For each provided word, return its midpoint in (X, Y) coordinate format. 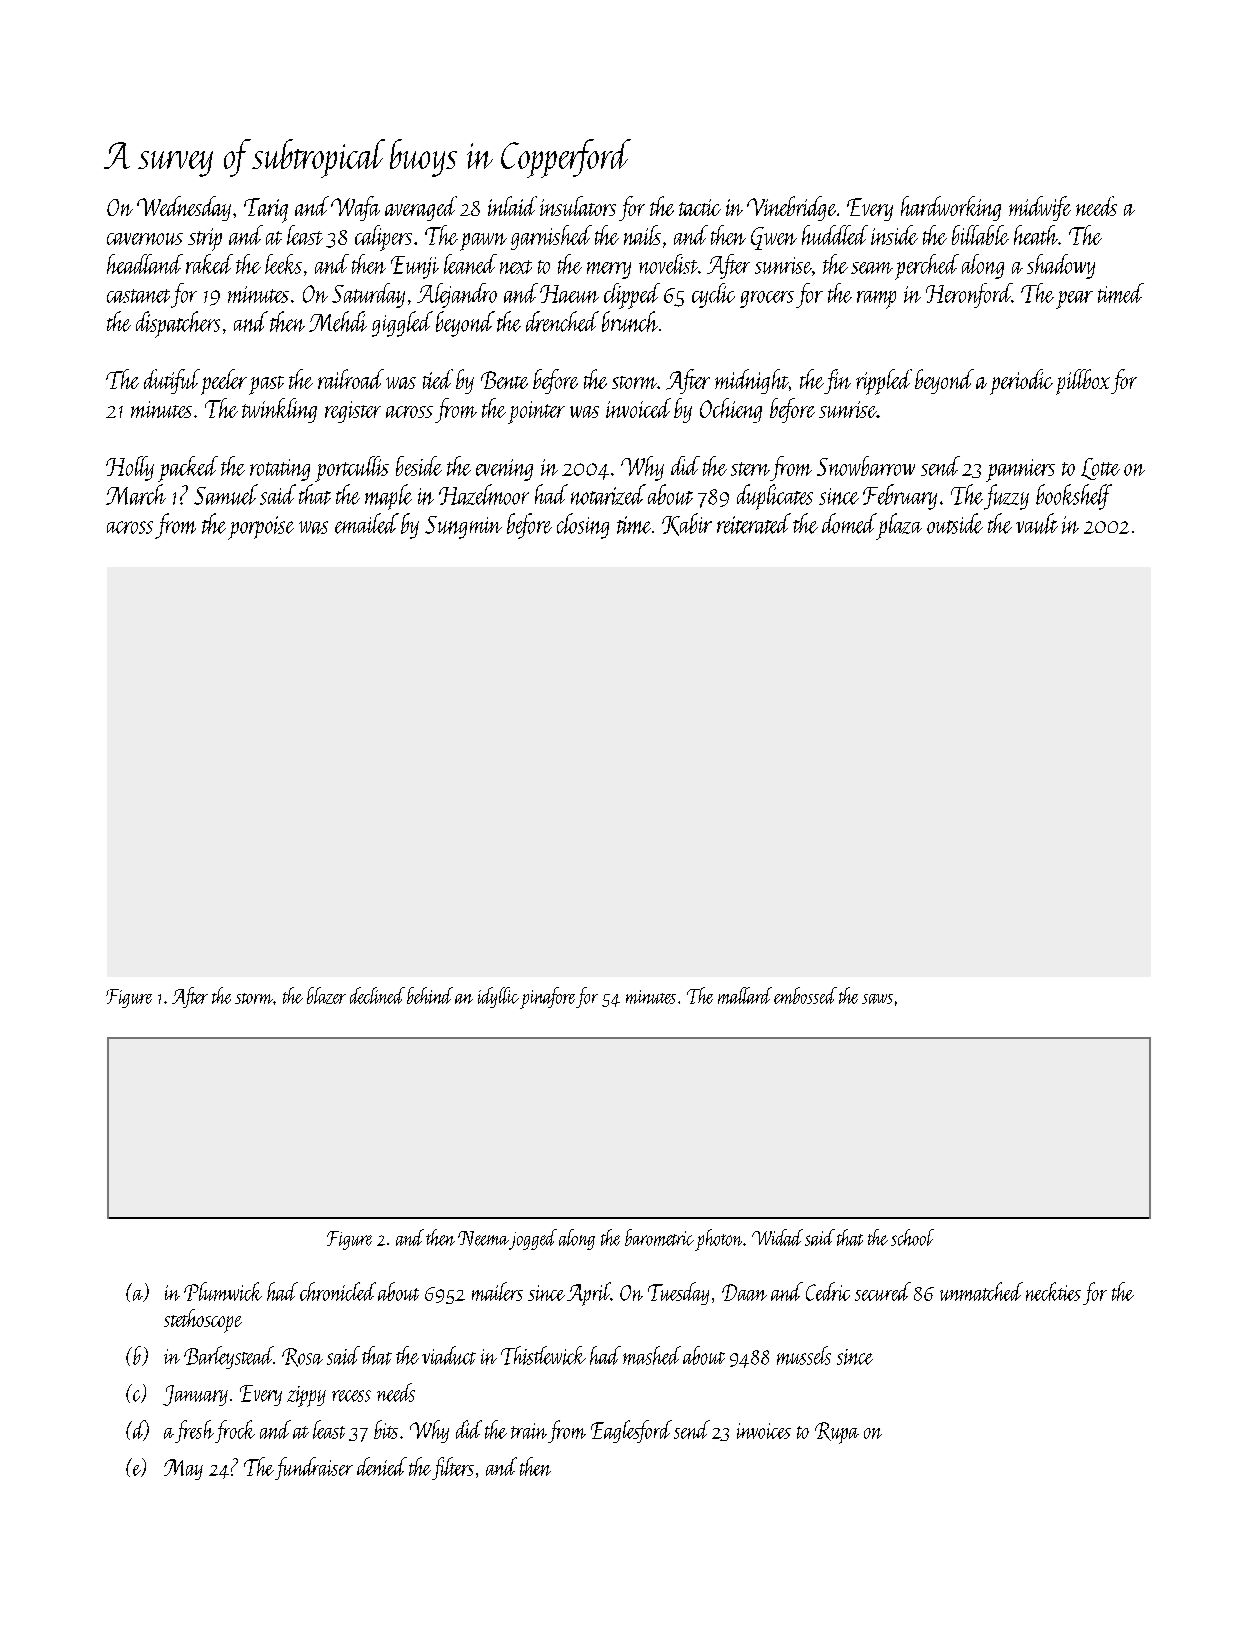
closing (583, 526)
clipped (632, 296)
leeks (283, 264)
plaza (899, 526)
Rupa (837, 1433)
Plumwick (223, 1291)
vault (1037, 523)
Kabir (687, 524)
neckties (1053, 1291)
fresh (194, 1431)
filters (453, 1468)
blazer (326, 995)
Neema (483, 1238)
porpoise (261, 528)
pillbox (1083, 382)
